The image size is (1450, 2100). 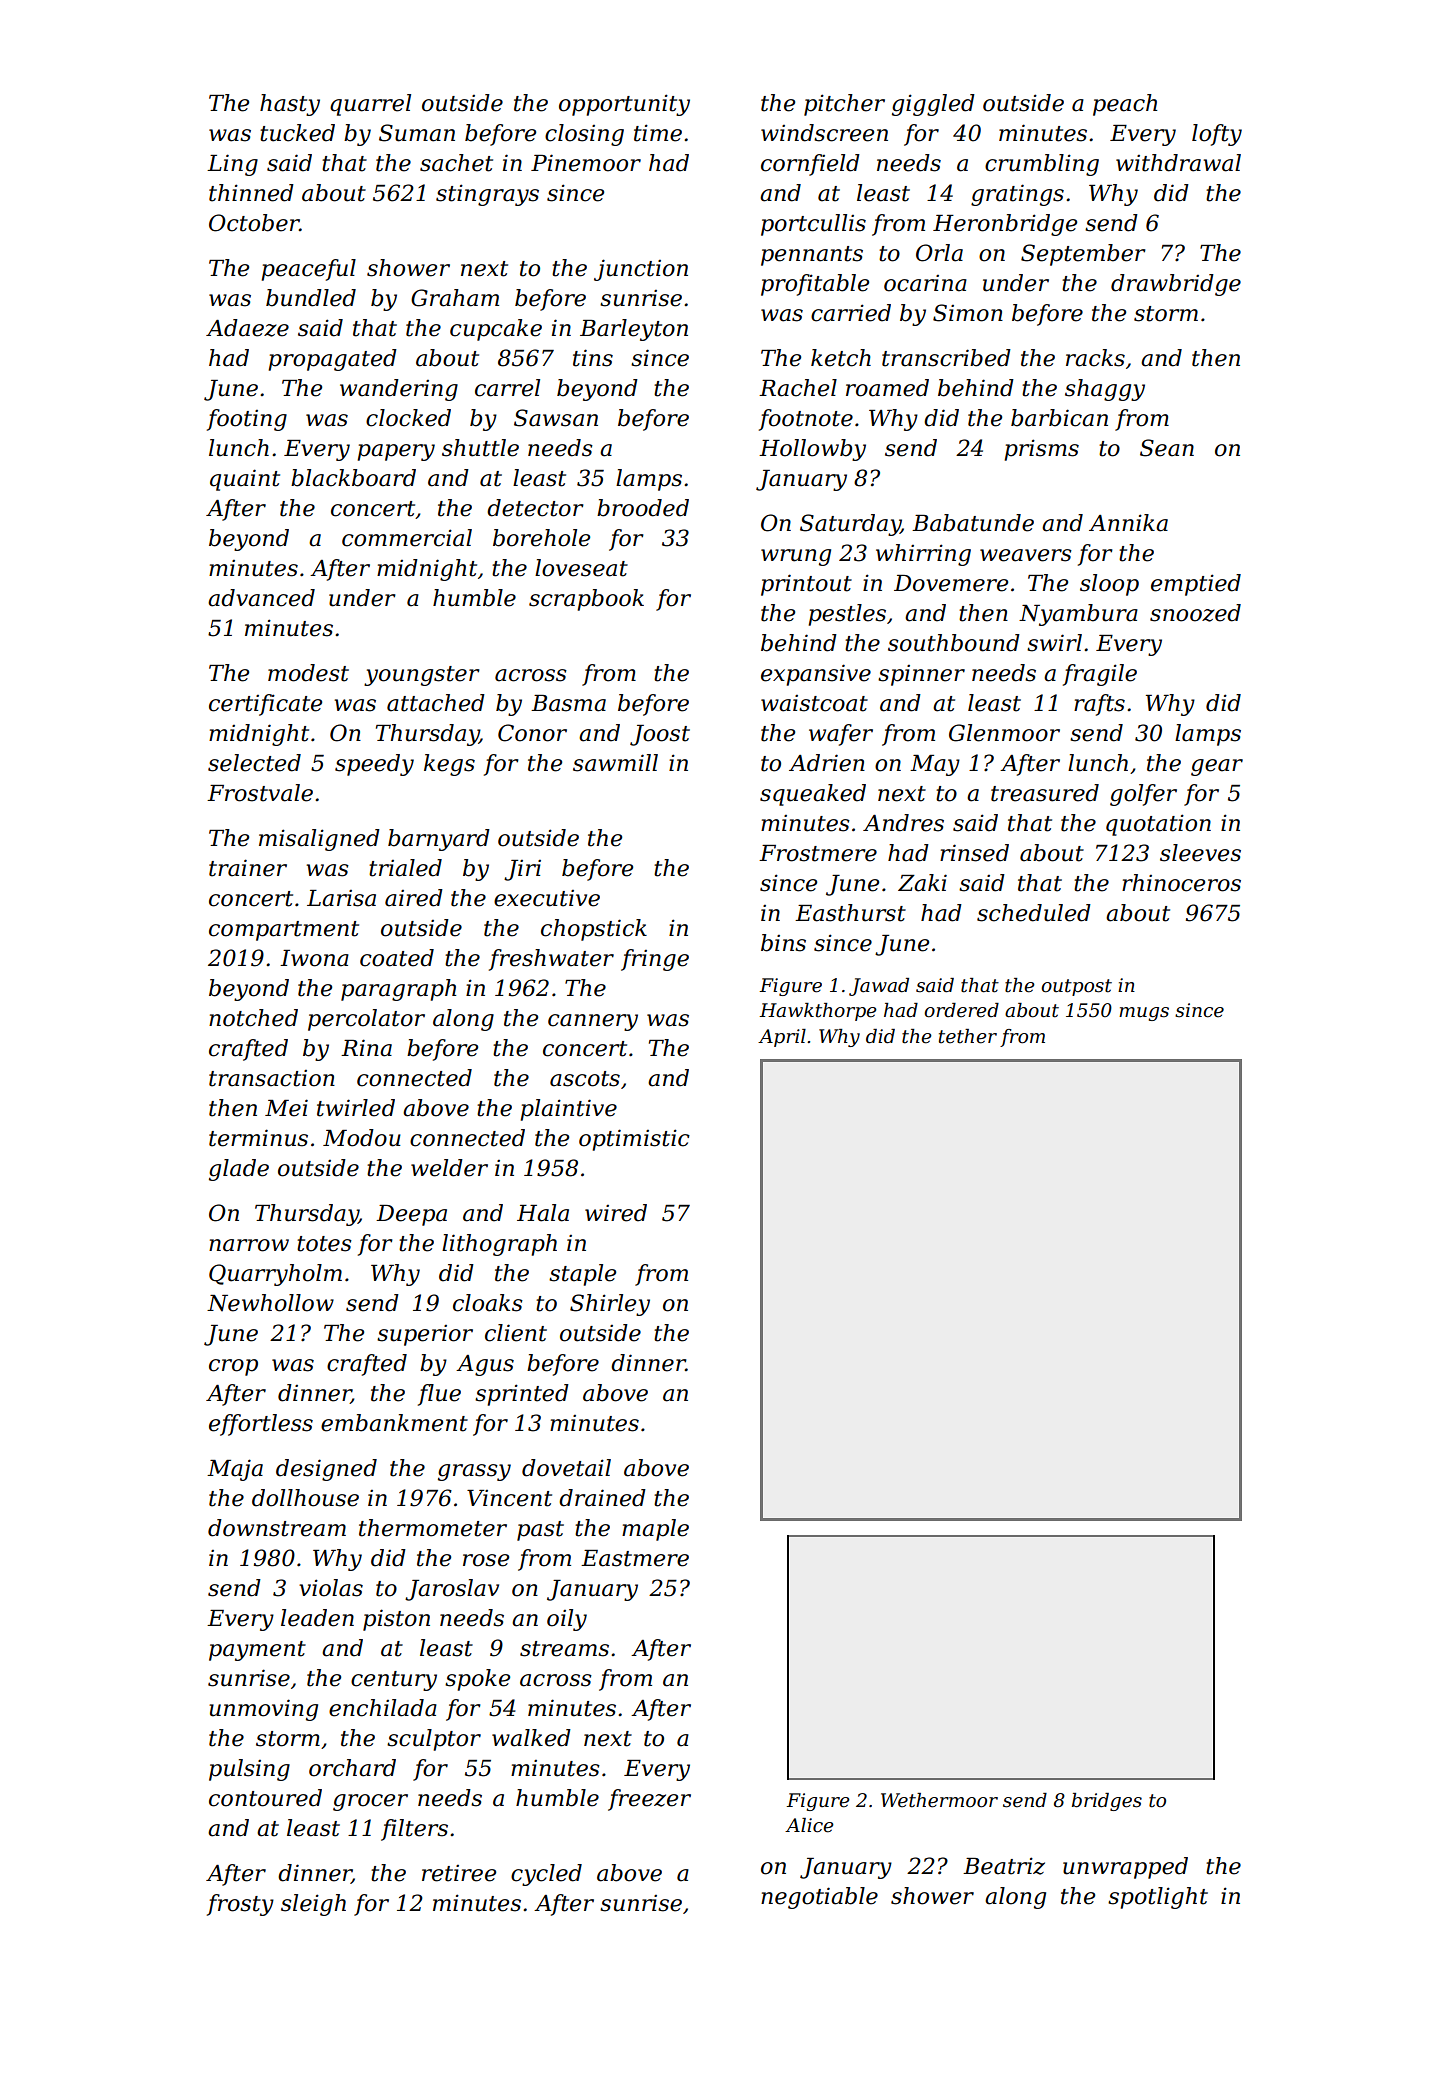 I want to click on pitcher, so click(x=844, y=105).
